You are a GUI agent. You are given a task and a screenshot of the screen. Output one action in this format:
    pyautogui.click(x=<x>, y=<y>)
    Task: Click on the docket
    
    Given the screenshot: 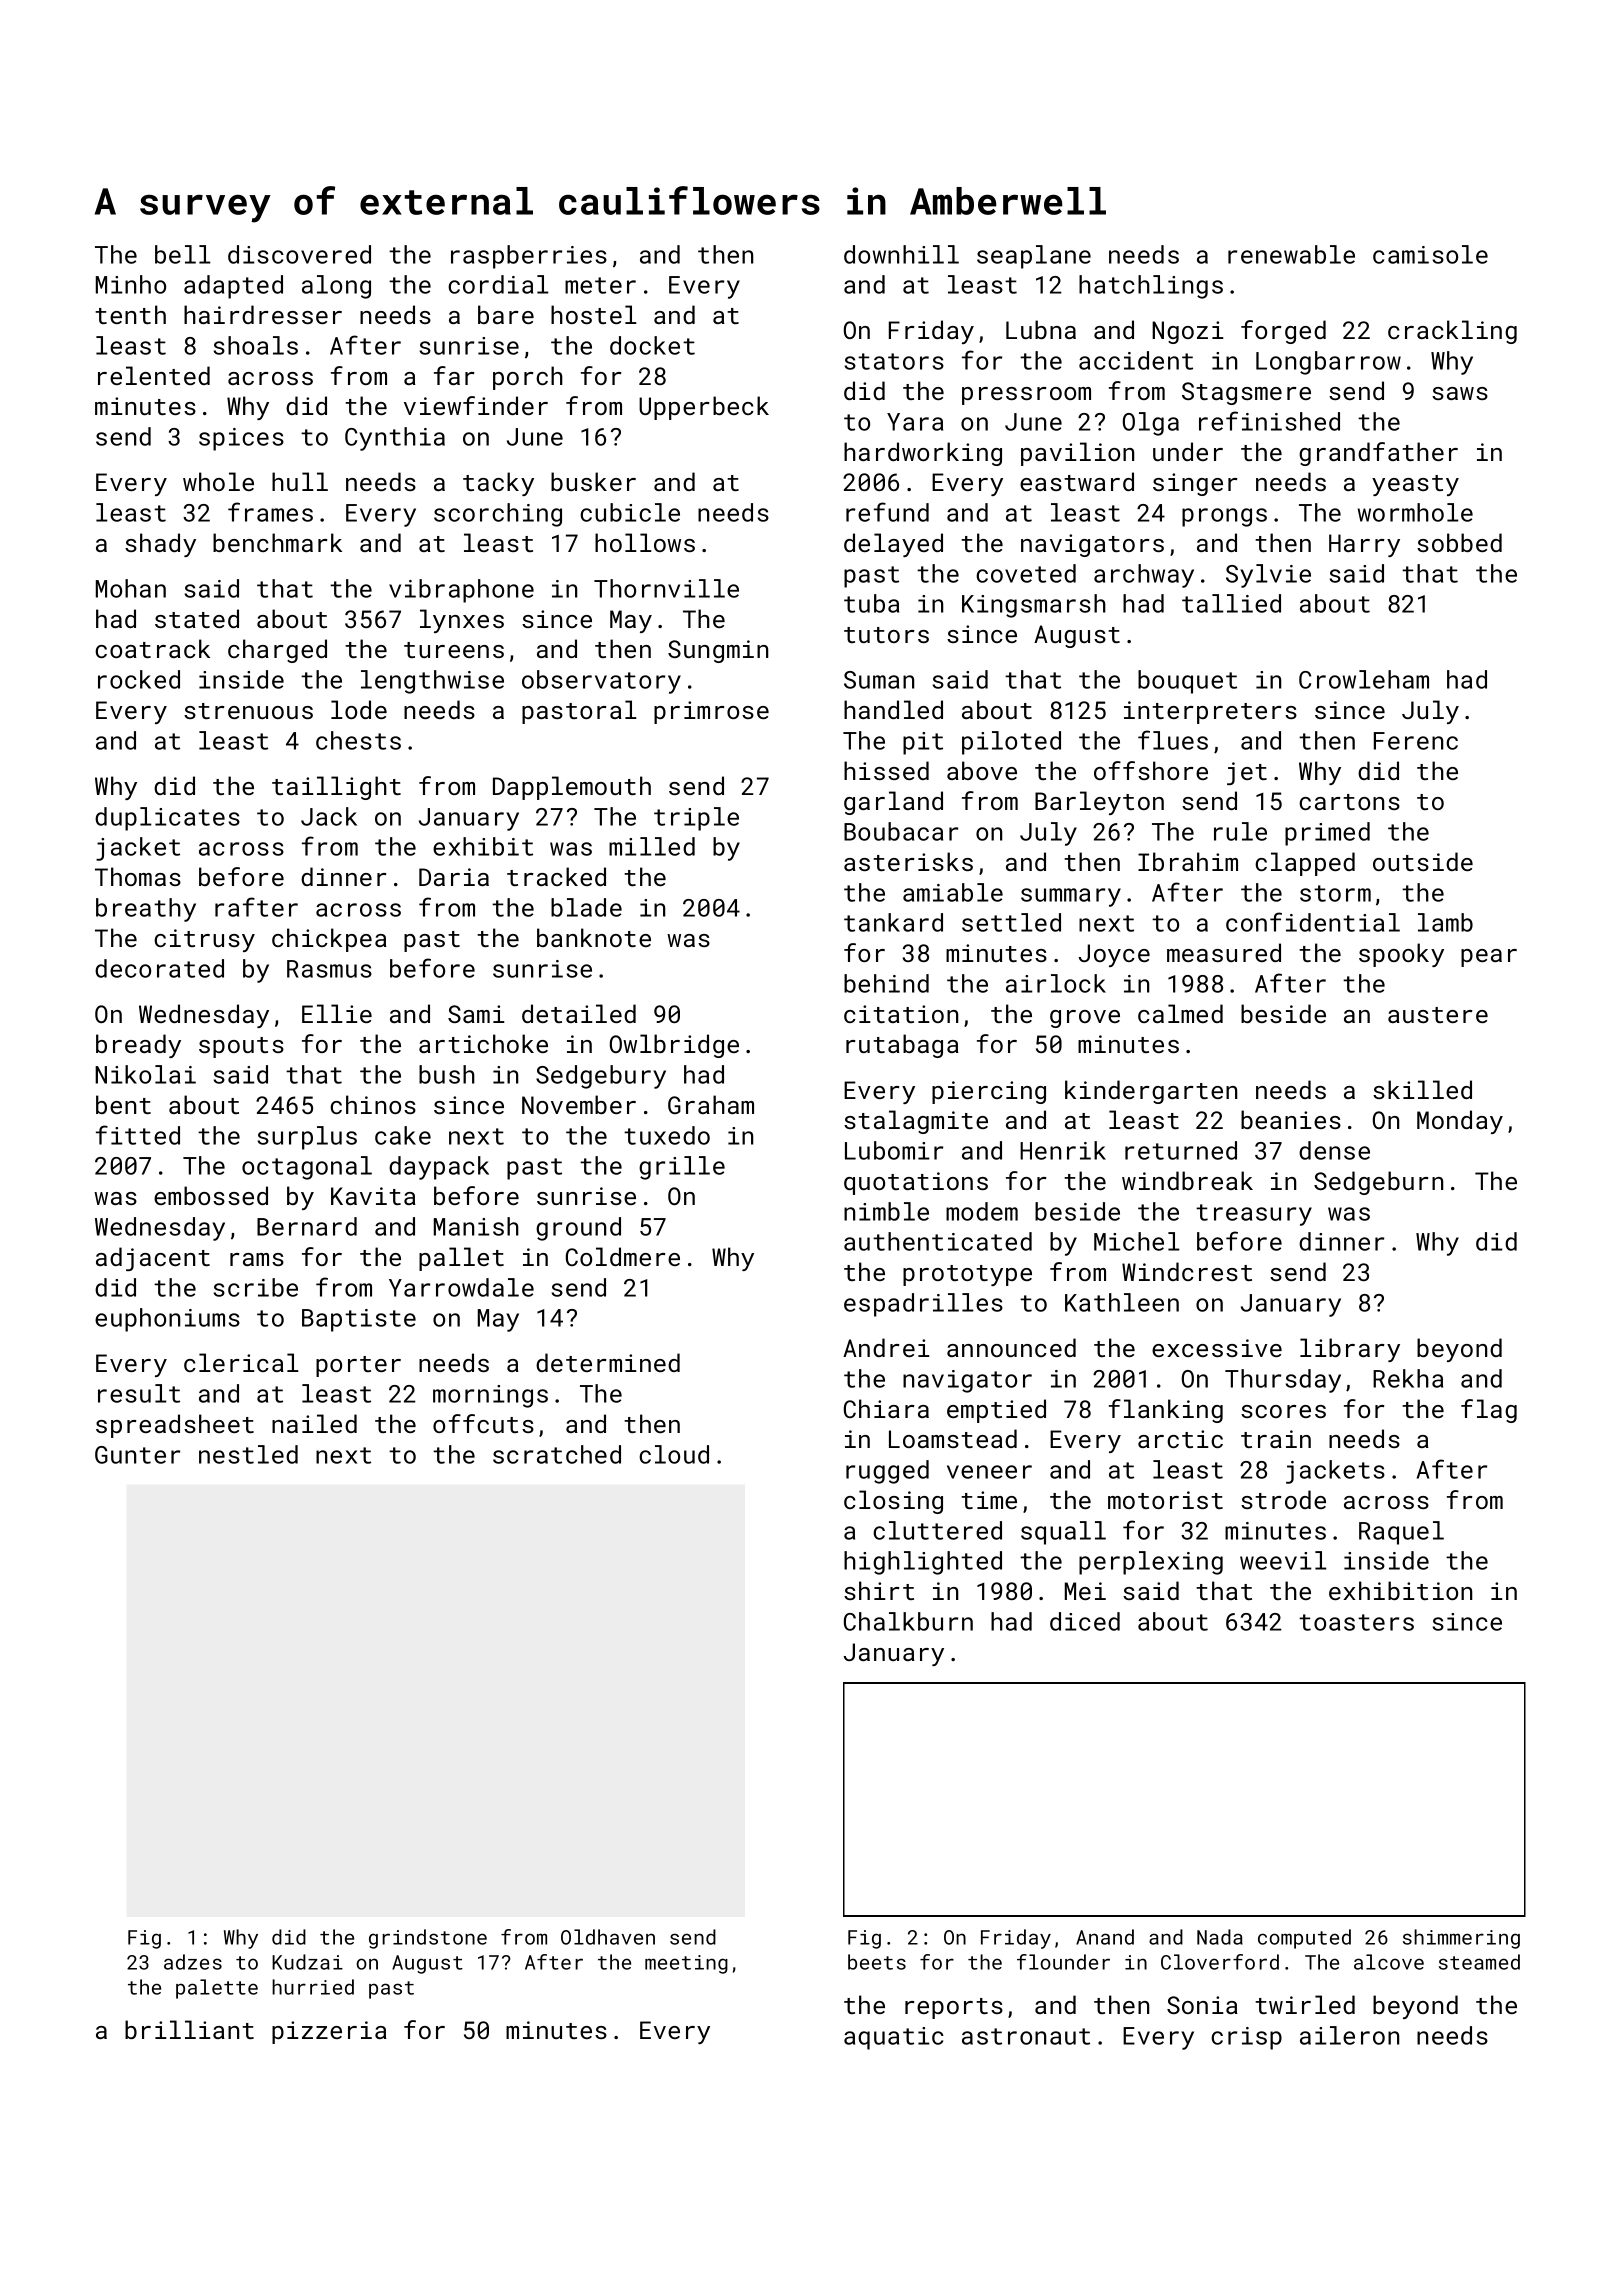 What is the action you would take?
    pyautogui.click(x=652, y=345)
